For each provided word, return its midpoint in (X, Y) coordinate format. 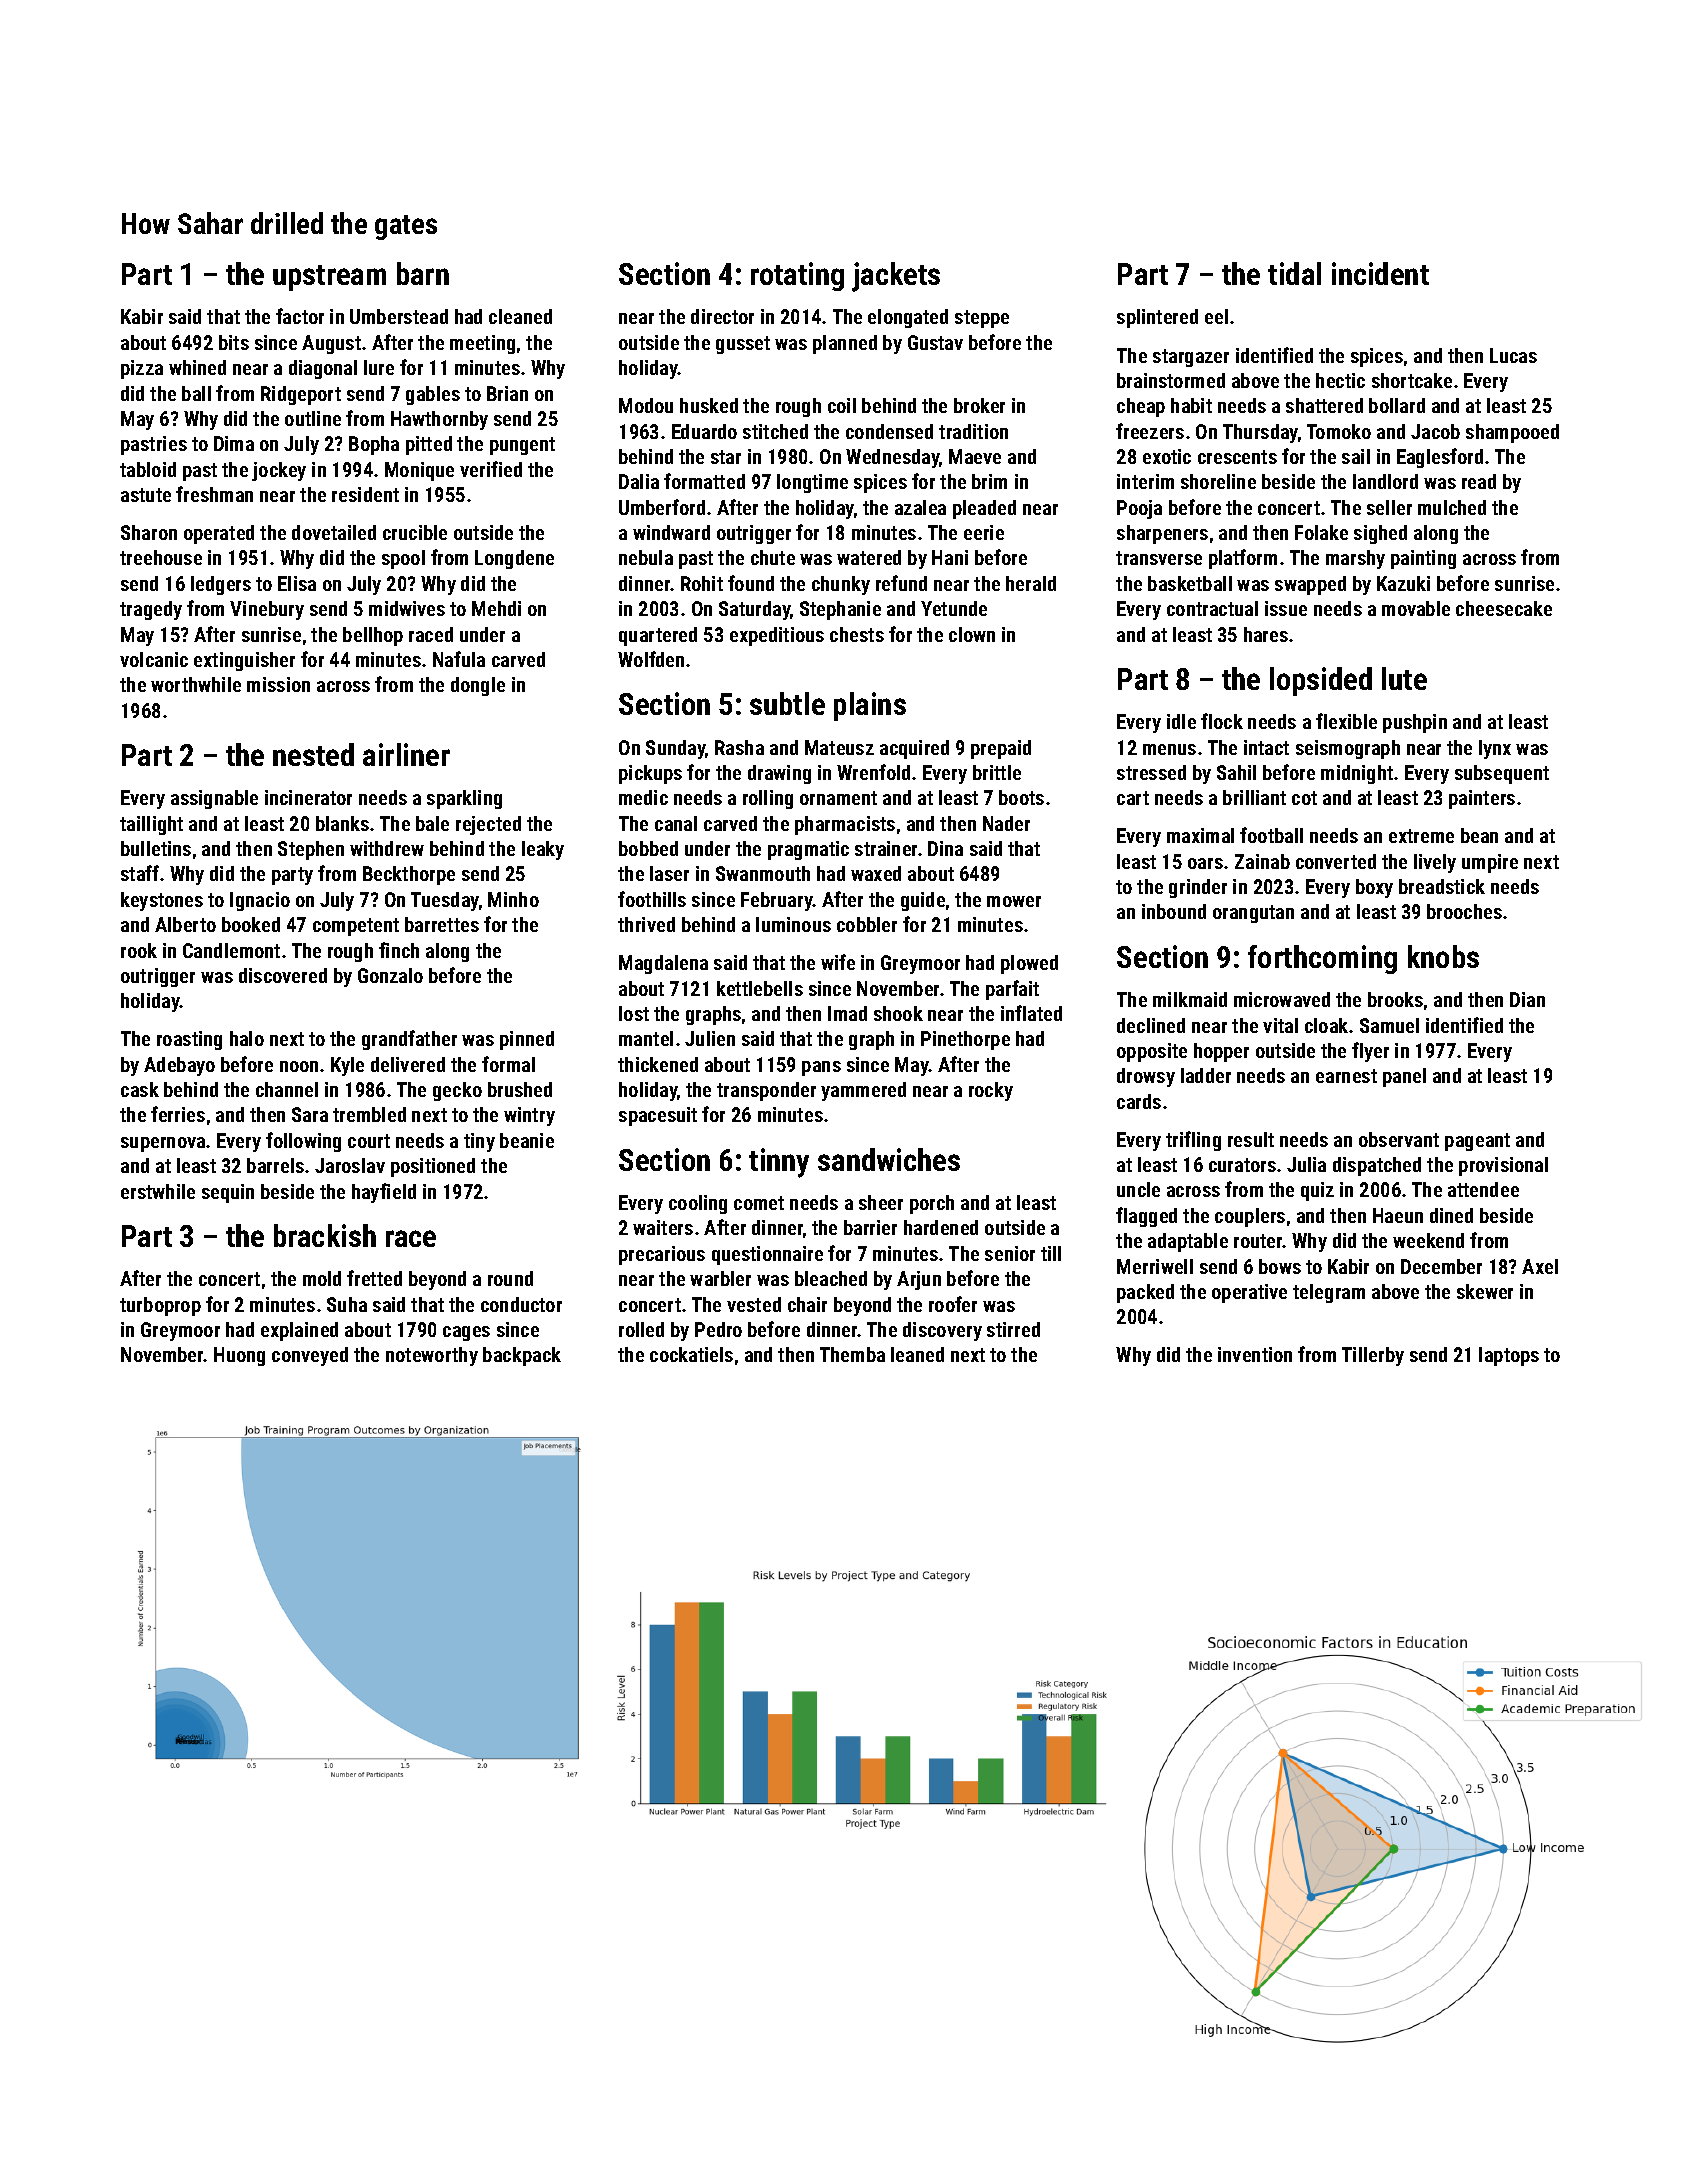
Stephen (311, 850)
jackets (896, 277)
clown (972, 634)
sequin (228, 1193)
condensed (889, 431)
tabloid (148, 469)
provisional (1503, 1166)
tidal (1294, 273)
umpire (1490, 863)
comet (759, 1203)
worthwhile (196, 684)
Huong (239, 1356)
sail (1356, 456)
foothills (652, 899)
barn (423, 273)
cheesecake (1504, 608)
